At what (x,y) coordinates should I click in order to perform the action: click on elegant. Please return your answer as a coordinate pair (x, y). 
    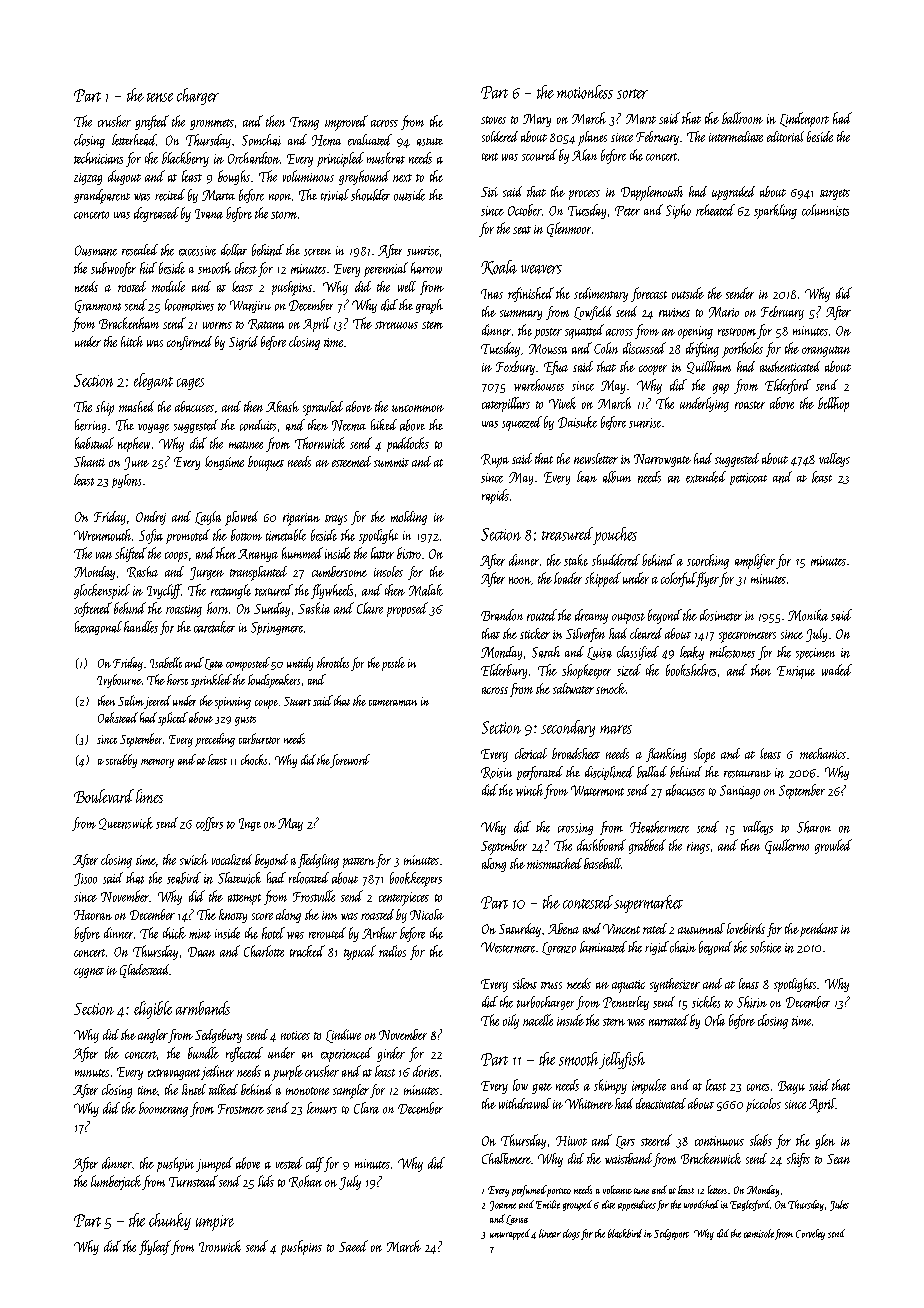
    Looking at the image, I should click on (153, 381).
